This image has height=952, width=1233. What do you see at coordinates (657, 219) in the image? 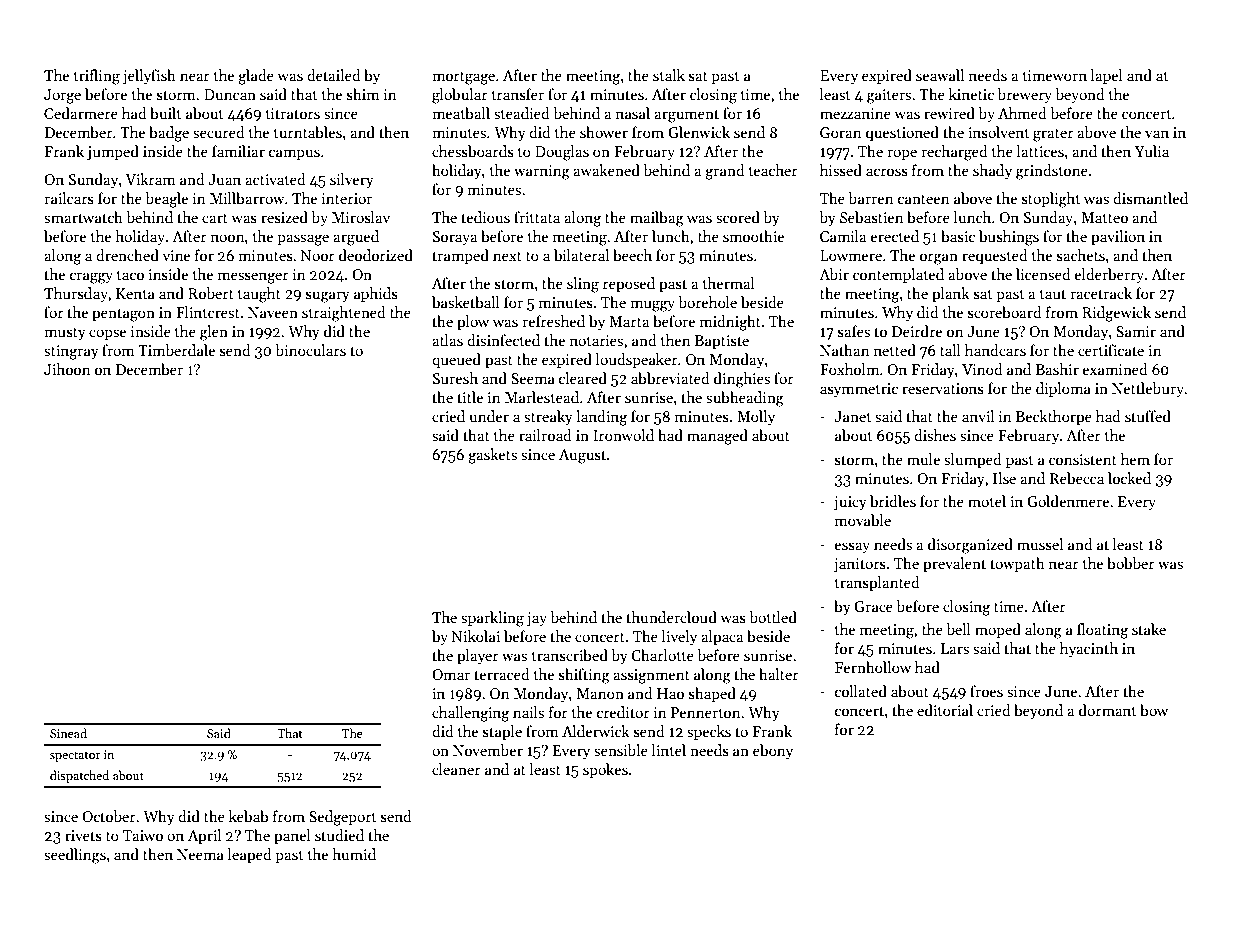
I see `mailbag` at bounding box center [657, 219].
